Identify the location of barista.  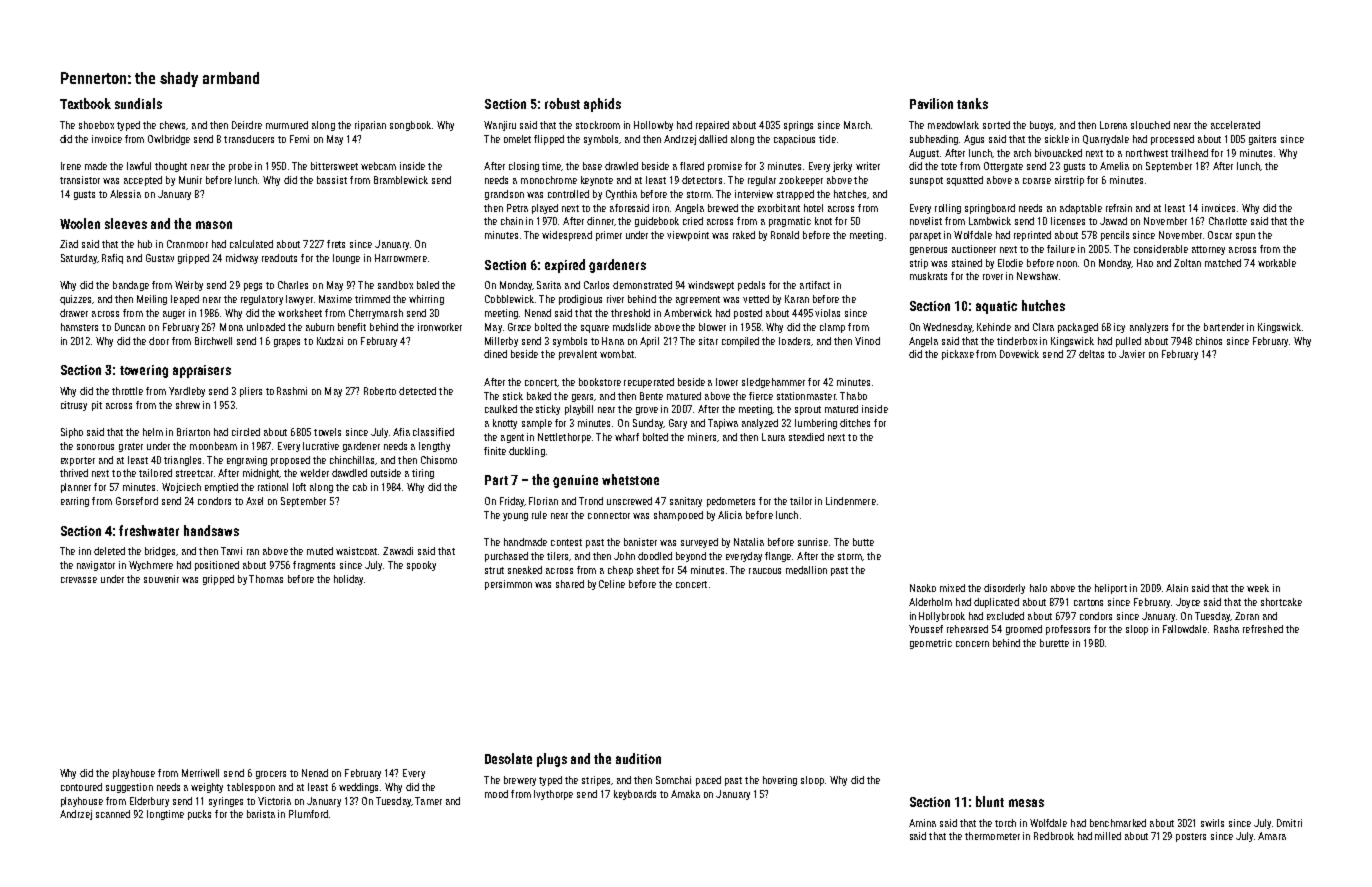
(261, 814).
